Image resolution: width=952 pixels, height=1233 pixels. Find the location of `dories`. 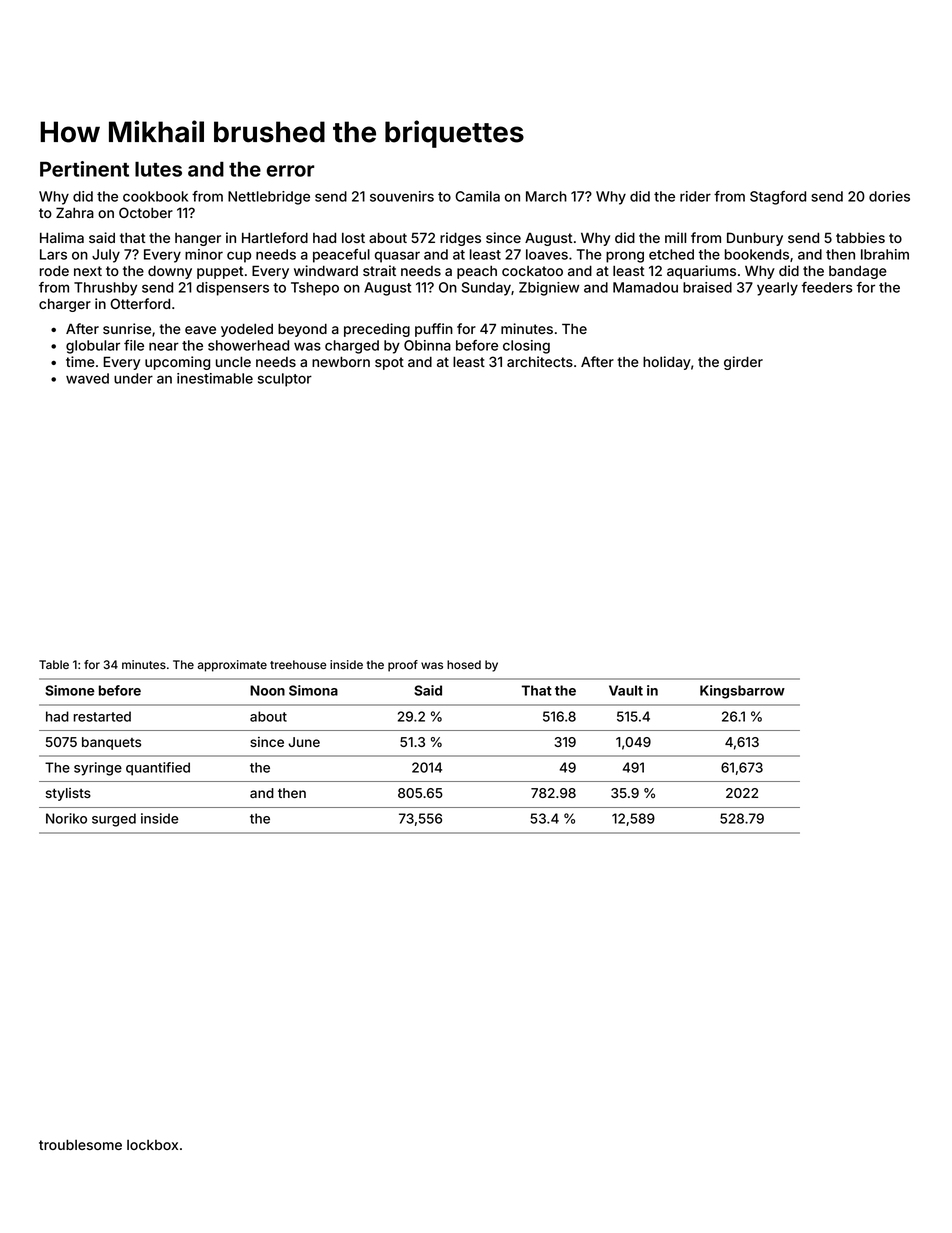

dories is located at coordinates (889, 196).
